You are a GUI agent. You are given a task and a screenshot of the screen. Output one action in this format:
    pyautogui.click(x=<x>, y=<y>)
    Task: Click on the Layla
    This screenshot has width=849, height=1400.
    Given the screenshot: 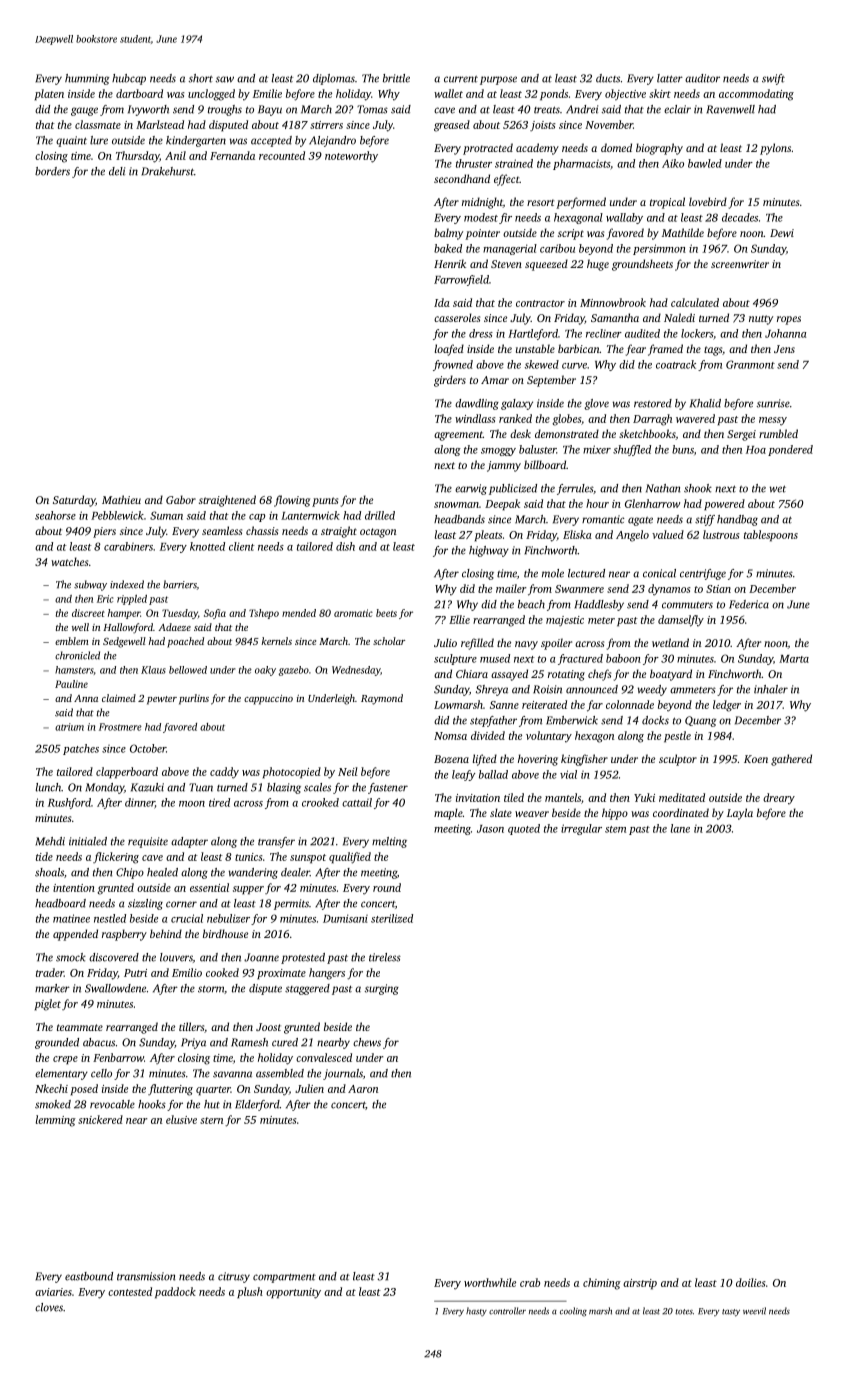 What is the action you would take?
    pyautogui.click(x=740, y=814)
